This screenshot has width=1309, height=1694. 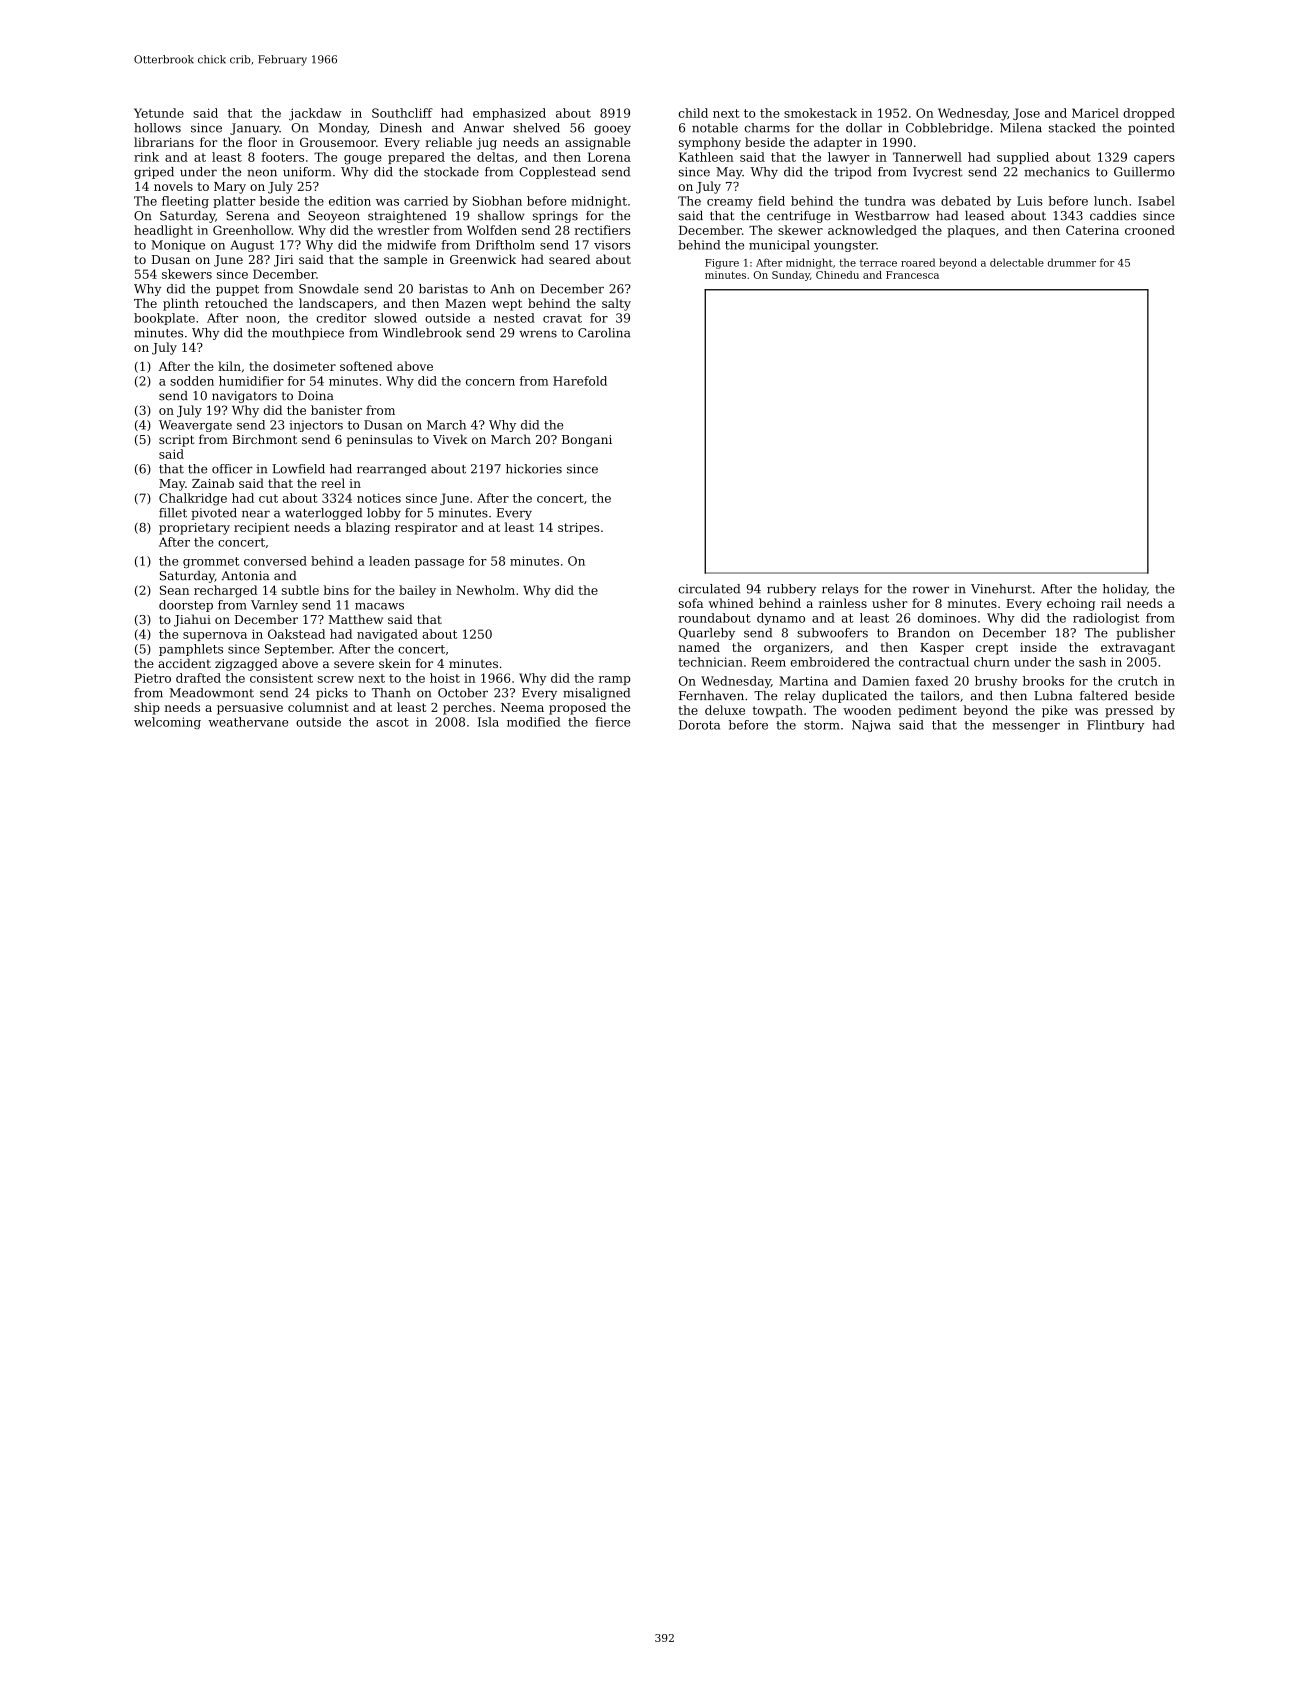 What do you see at coordinates (380, 440) in the screenshot?
I see `peninsulas` at bounding box center [380, 440].
